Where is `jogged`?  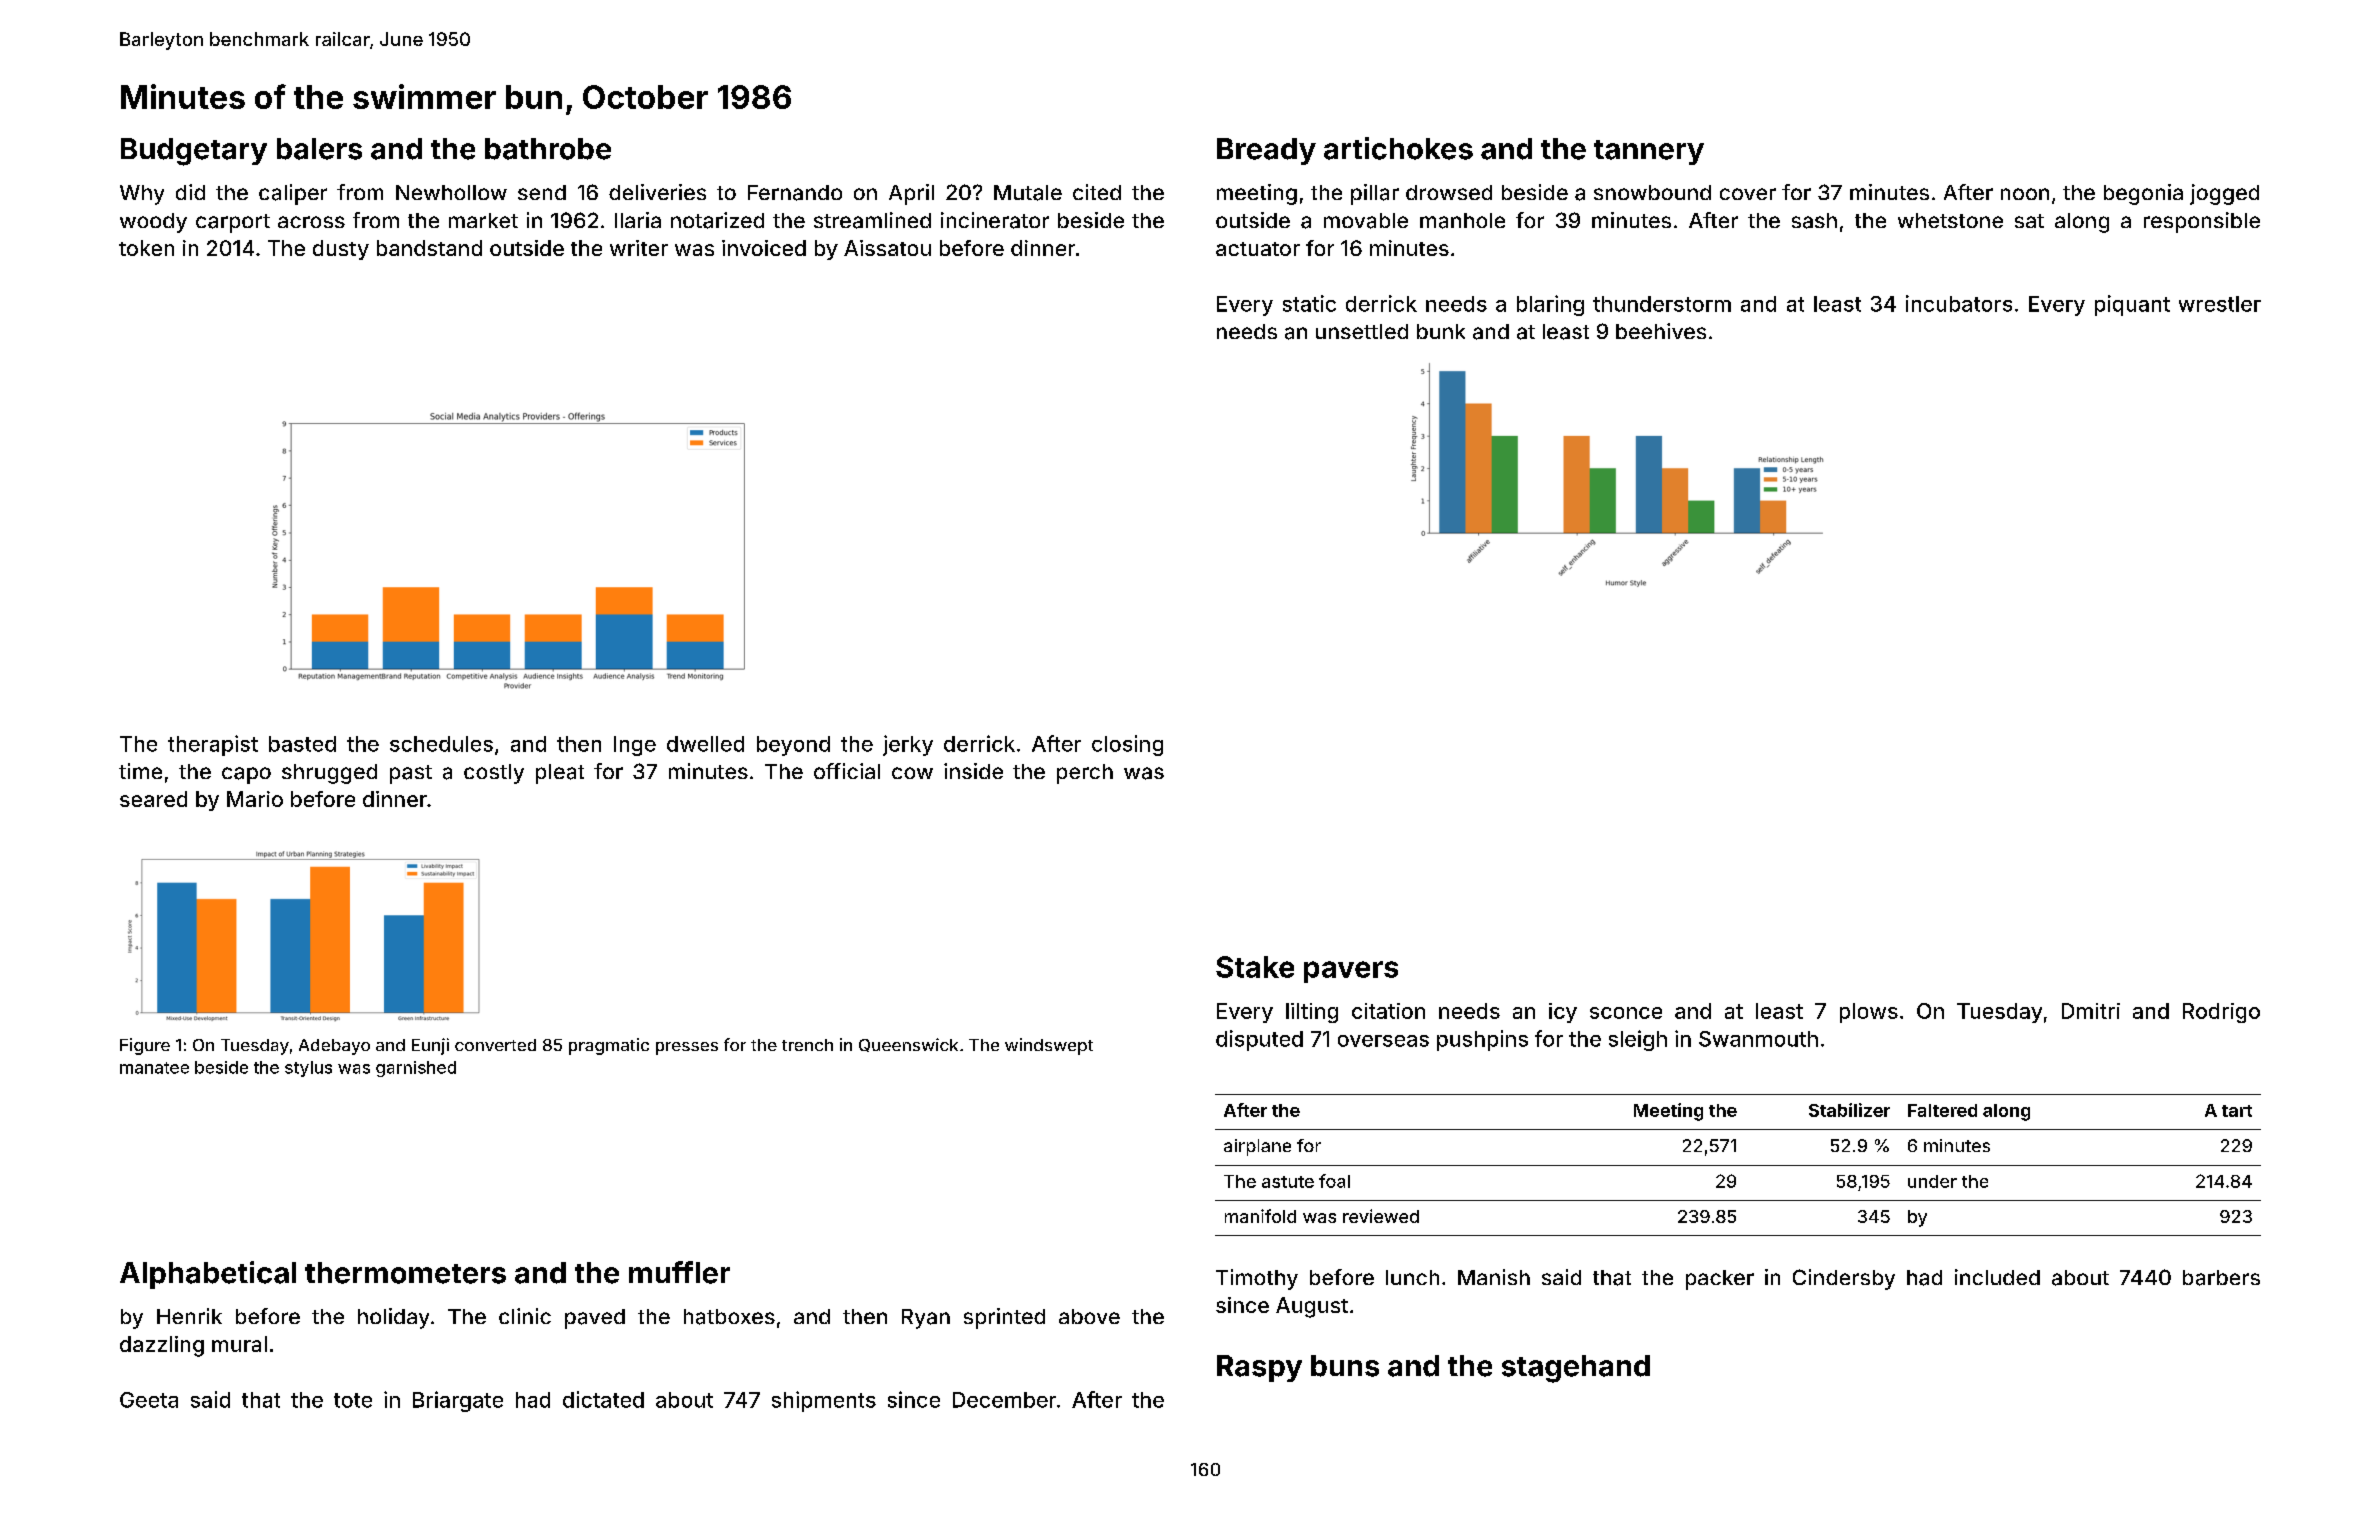
jogged is located at coordinates (2224, 194).
